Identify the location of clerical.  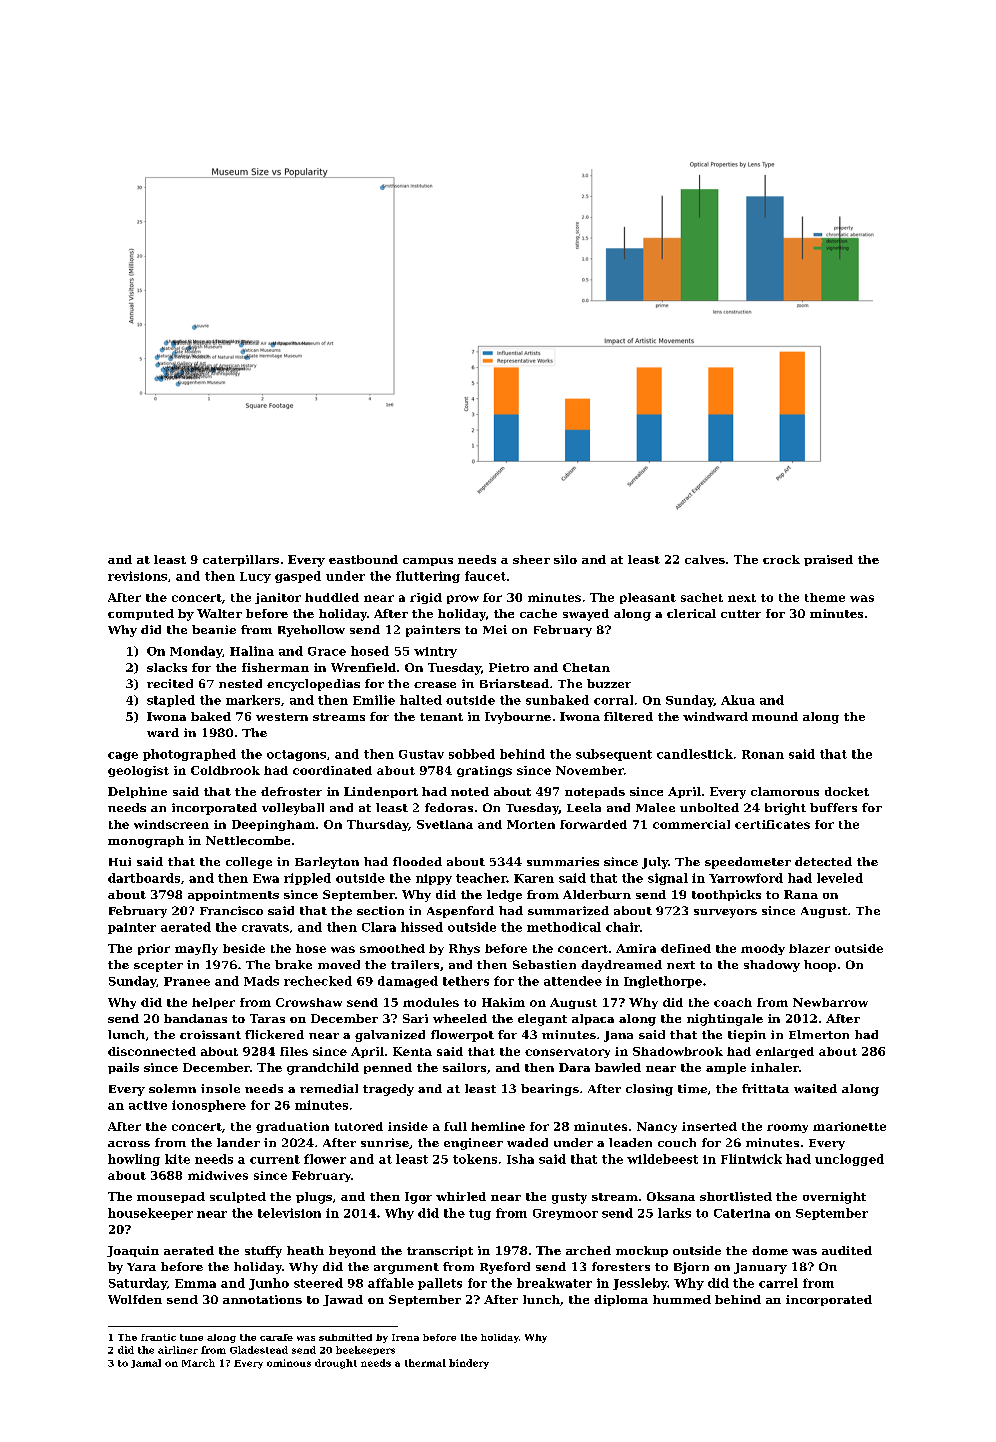
(691, 613).
